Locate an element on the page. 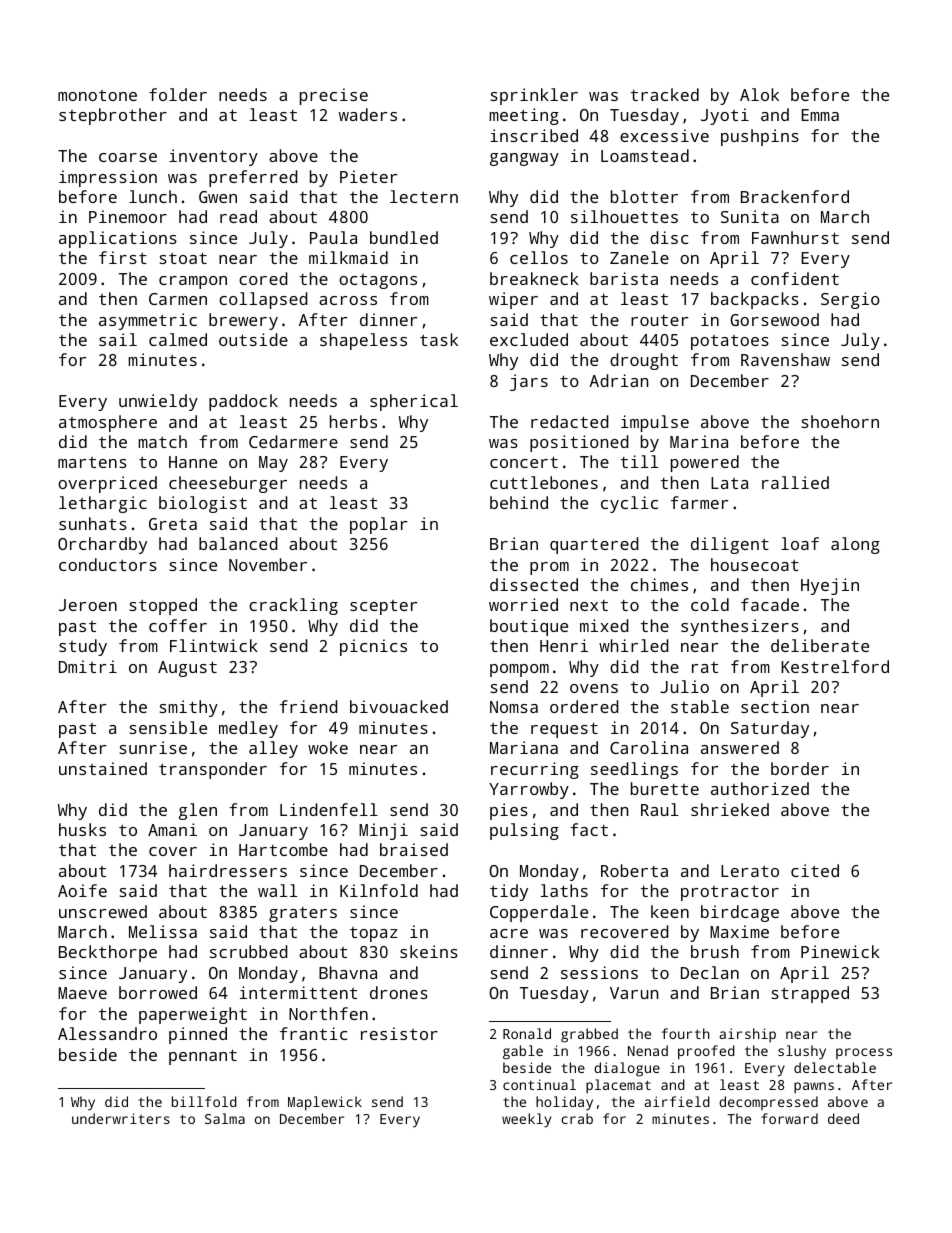 This document has width=952, height=1233. applications is located at coordinates (118, 239).
